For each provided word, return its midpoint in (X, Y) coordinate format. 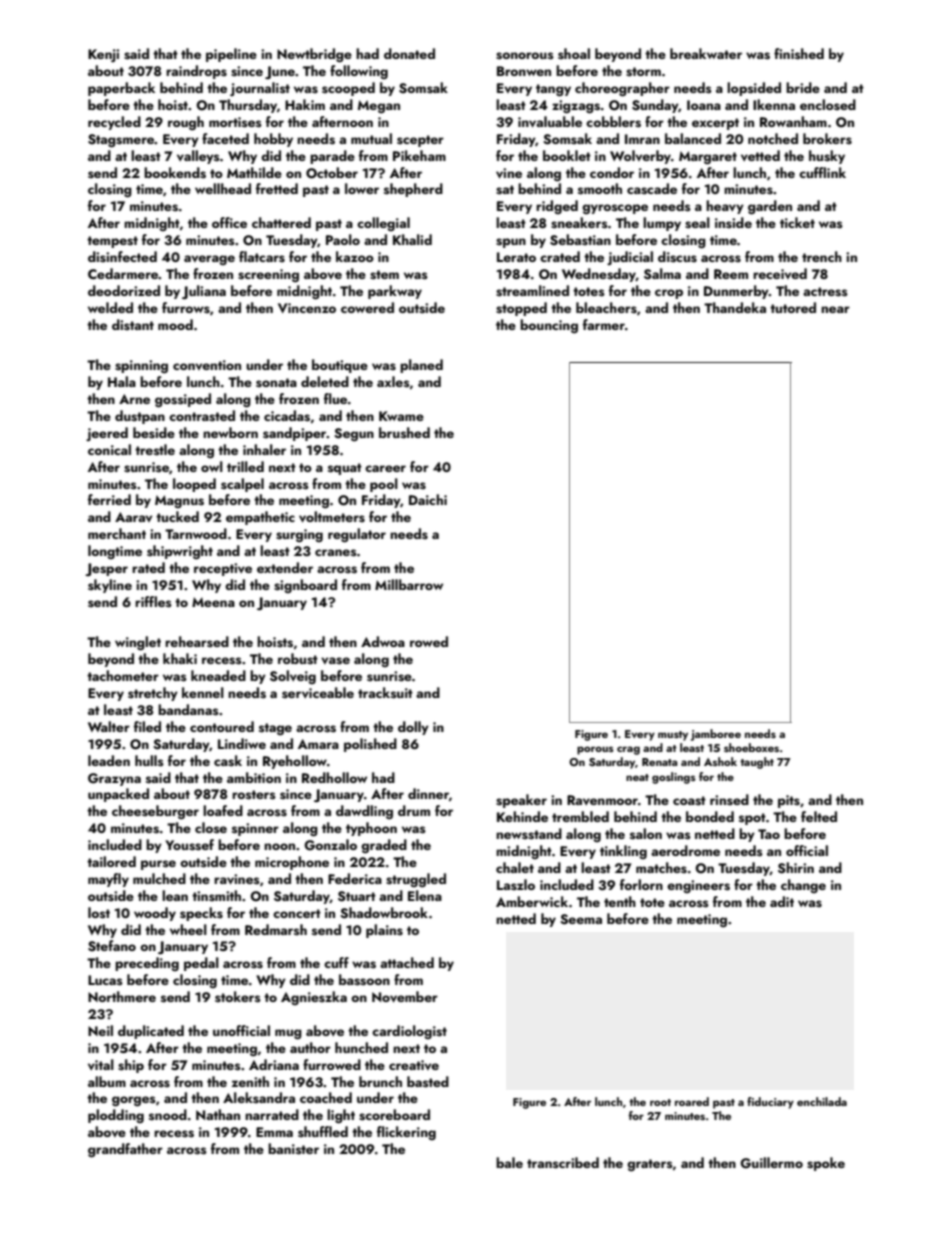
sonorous (525, 56)
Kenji (103, 55)
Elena (425, 895)
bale (509, 1162)
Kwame (401, 416)
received (780, 273)
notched (773, 138)
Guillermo (771, 1163)
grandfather (125, 1150)
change (803, 886)
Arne (134, 399)
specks (201, 914)
